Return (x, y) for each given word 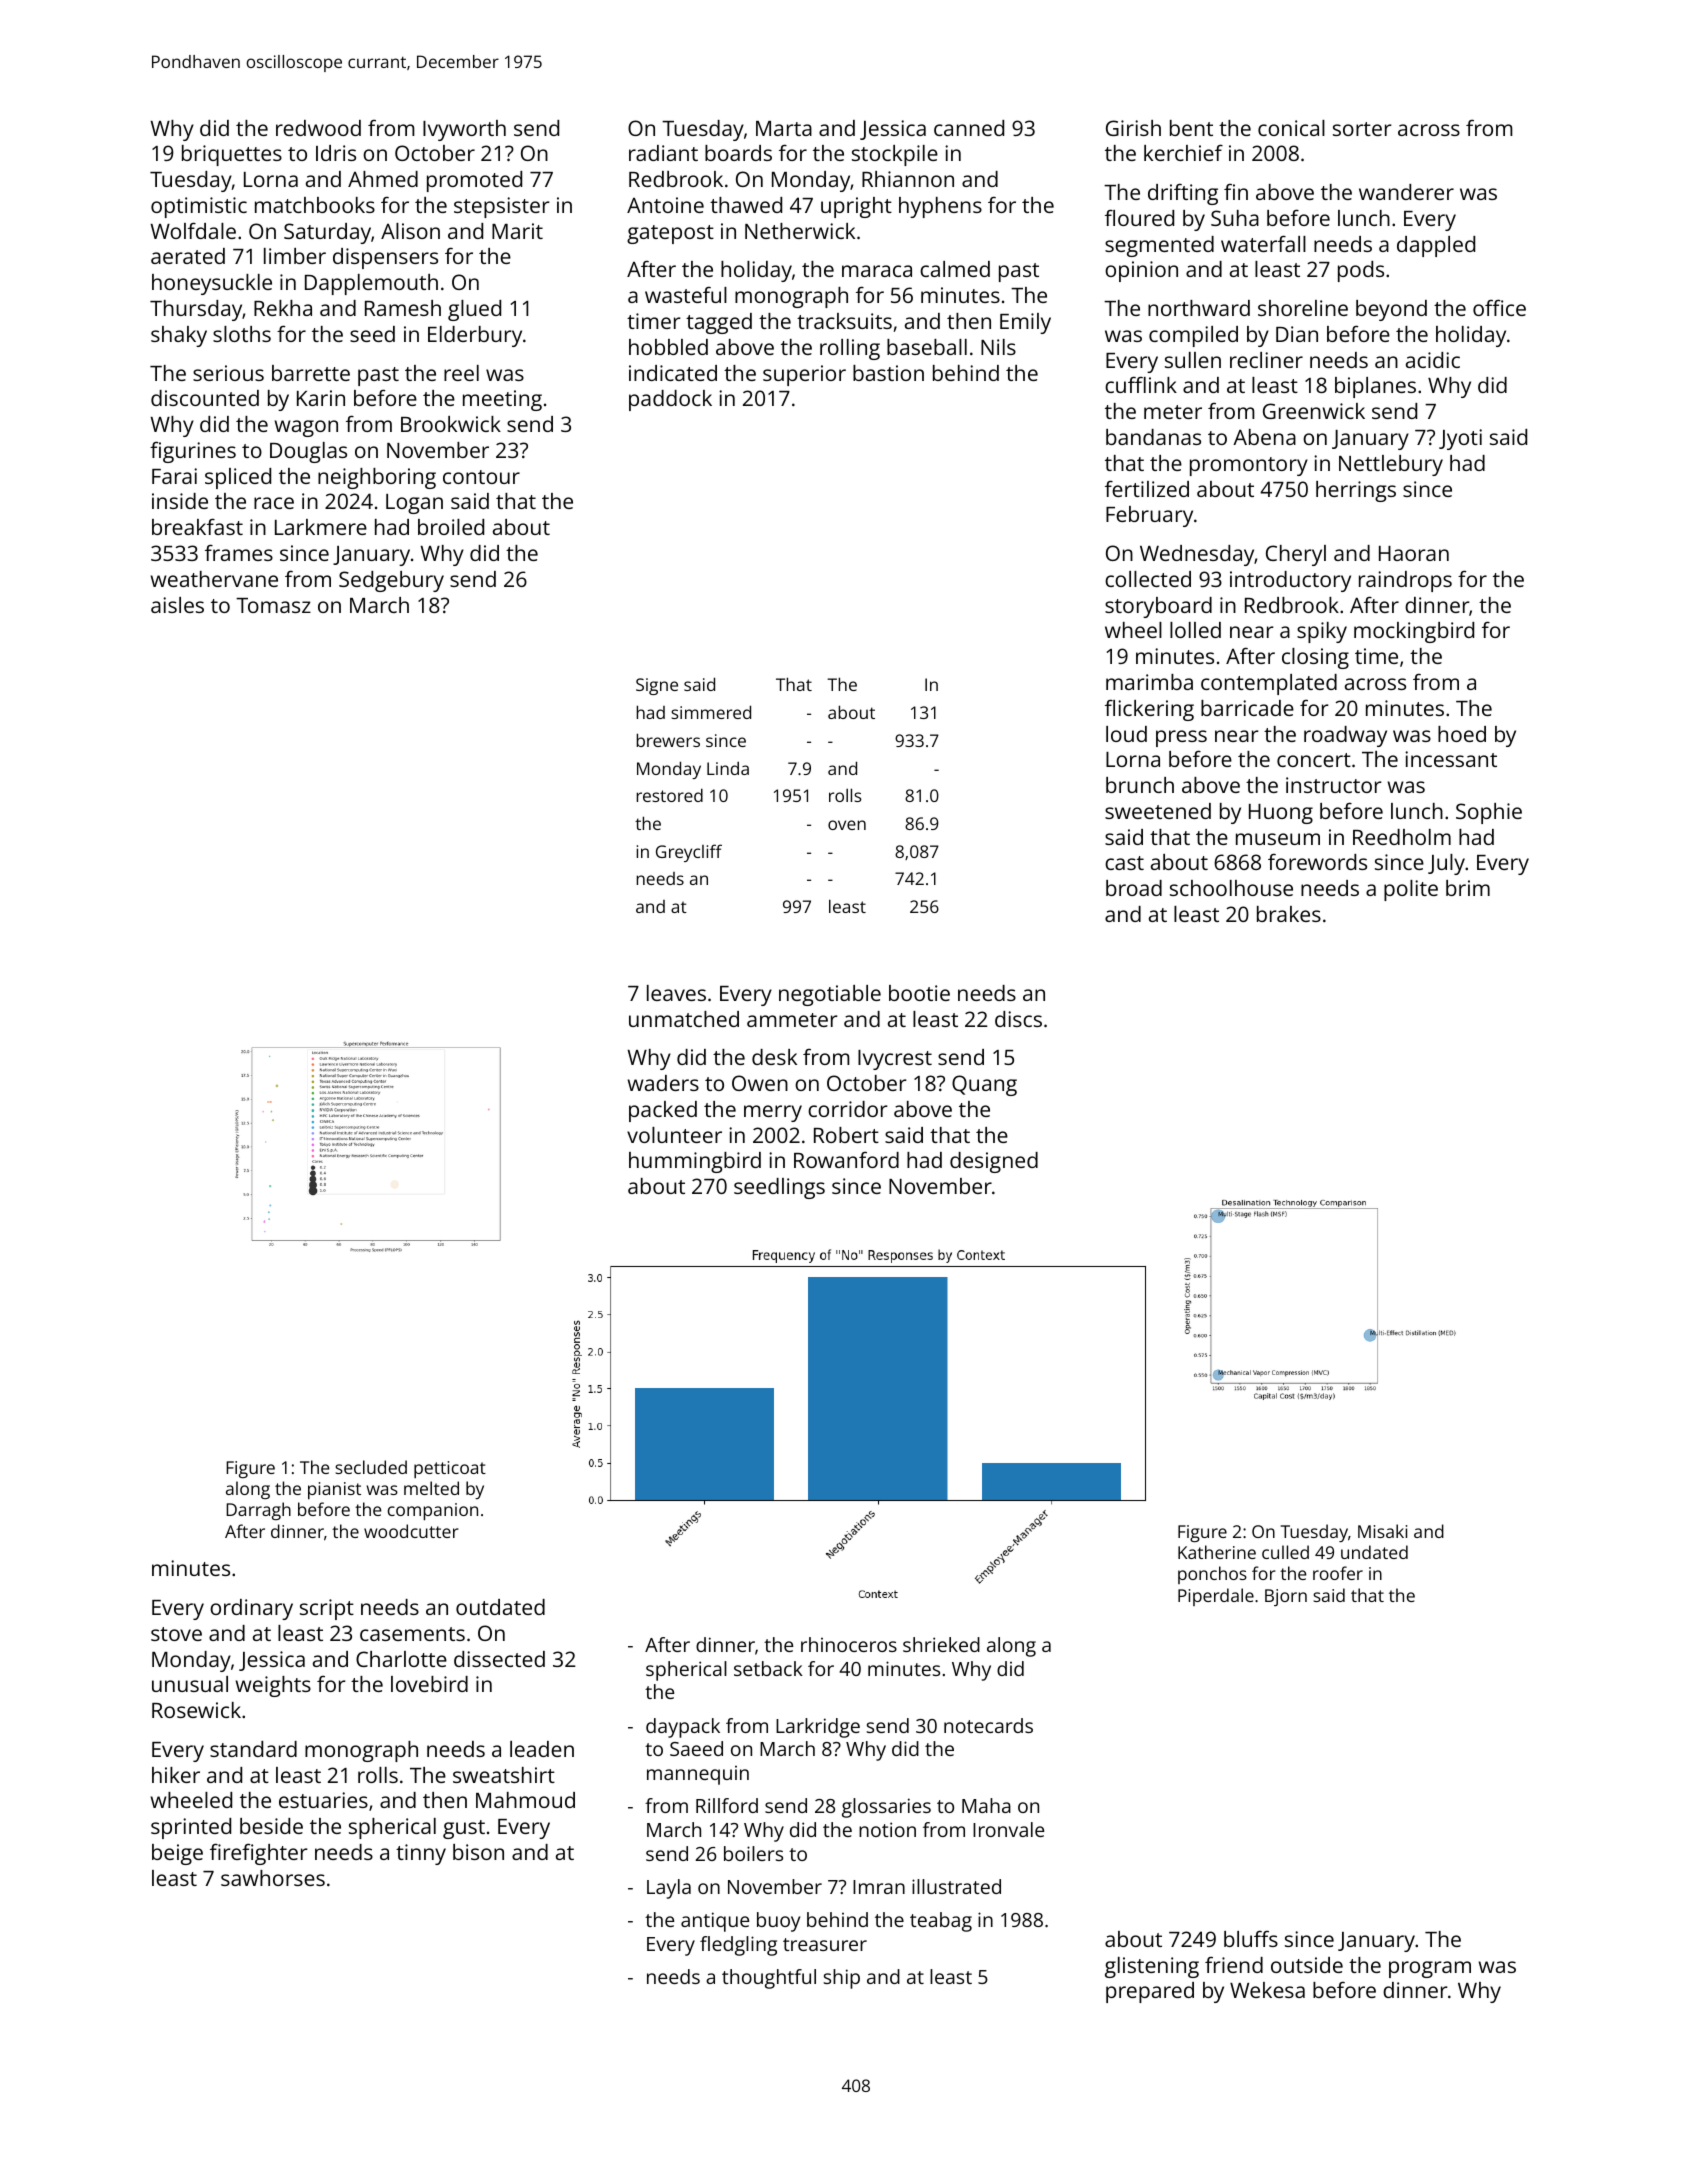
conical (1291, 128)
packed (663, 1111)
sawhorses (273, 1878)
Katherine (1217, 1552)
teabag (941, 1922)
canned (969, 128)
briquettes (232, 155)
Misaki (1382, 1531)
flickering (1149, 710)
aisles (177, 605)
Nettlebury (1391, 465)
